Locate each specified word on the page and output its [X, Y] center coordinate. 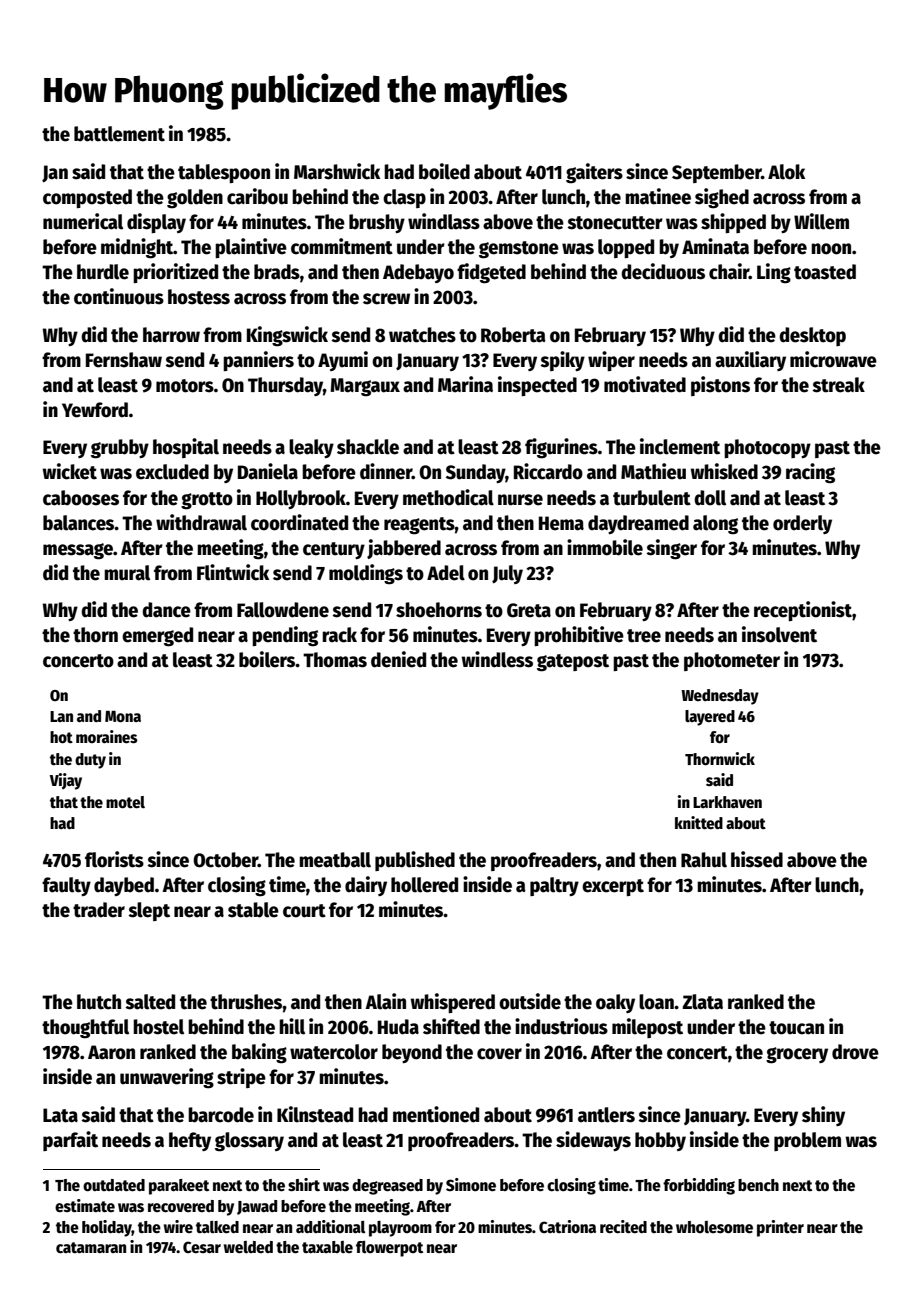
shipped [733, 223]
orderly [802, 524]
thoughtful [85, 1029]
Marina [465, 384]
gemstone [519, 250]
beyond [412, 1053]
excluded [172, 472]
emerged [157, 637]
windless [497, 659]
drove [855, 1052]
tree [644, 636]
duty [90, 761]
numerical [83, 221]
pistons [720, 386]
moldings [366, 574]
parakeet [179, 1187]
